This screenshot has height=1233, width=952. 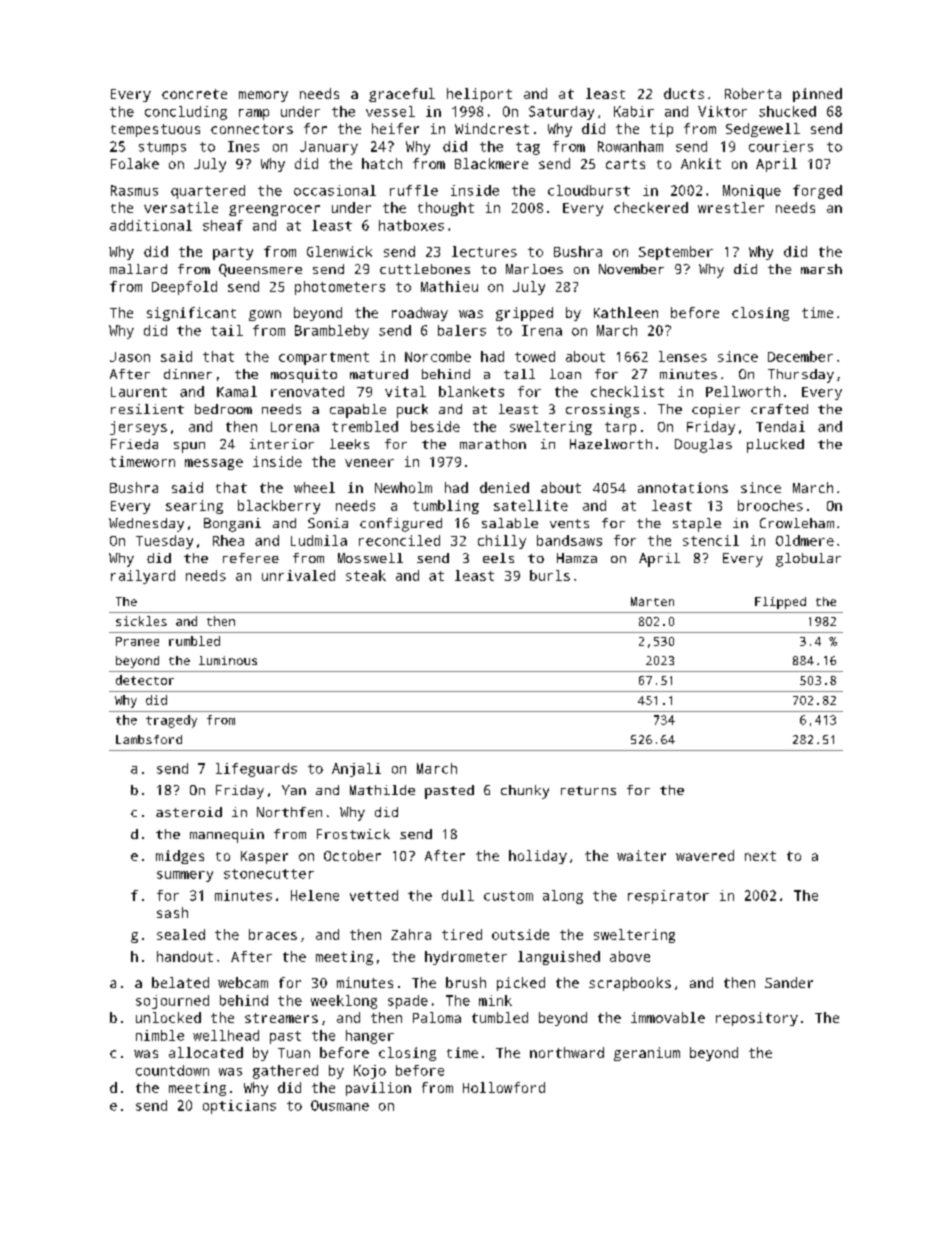 I want to click on photometers, so click(x=340, y=288).
